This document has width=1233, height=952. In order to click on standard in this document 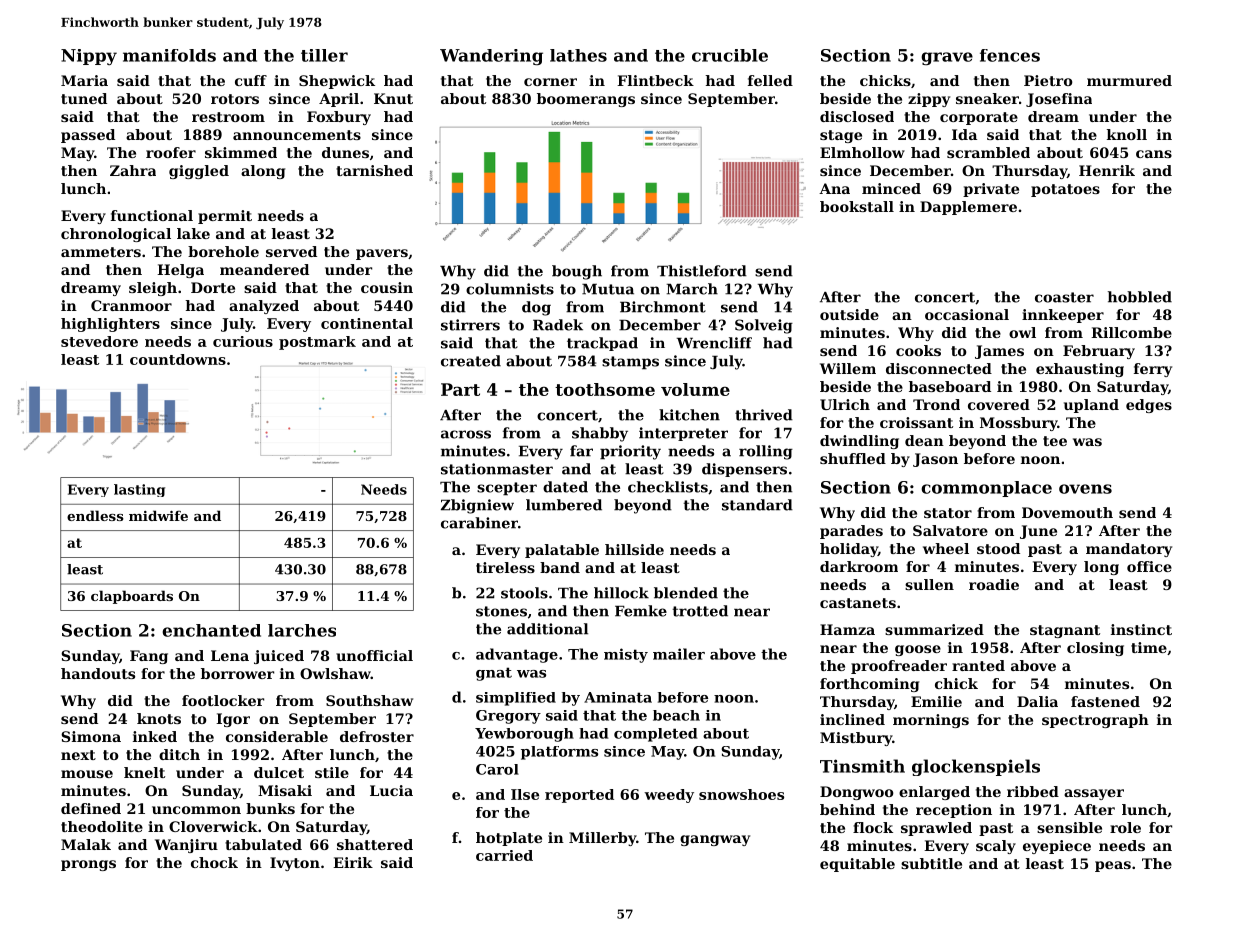, I will do `click(757, 505)`.
